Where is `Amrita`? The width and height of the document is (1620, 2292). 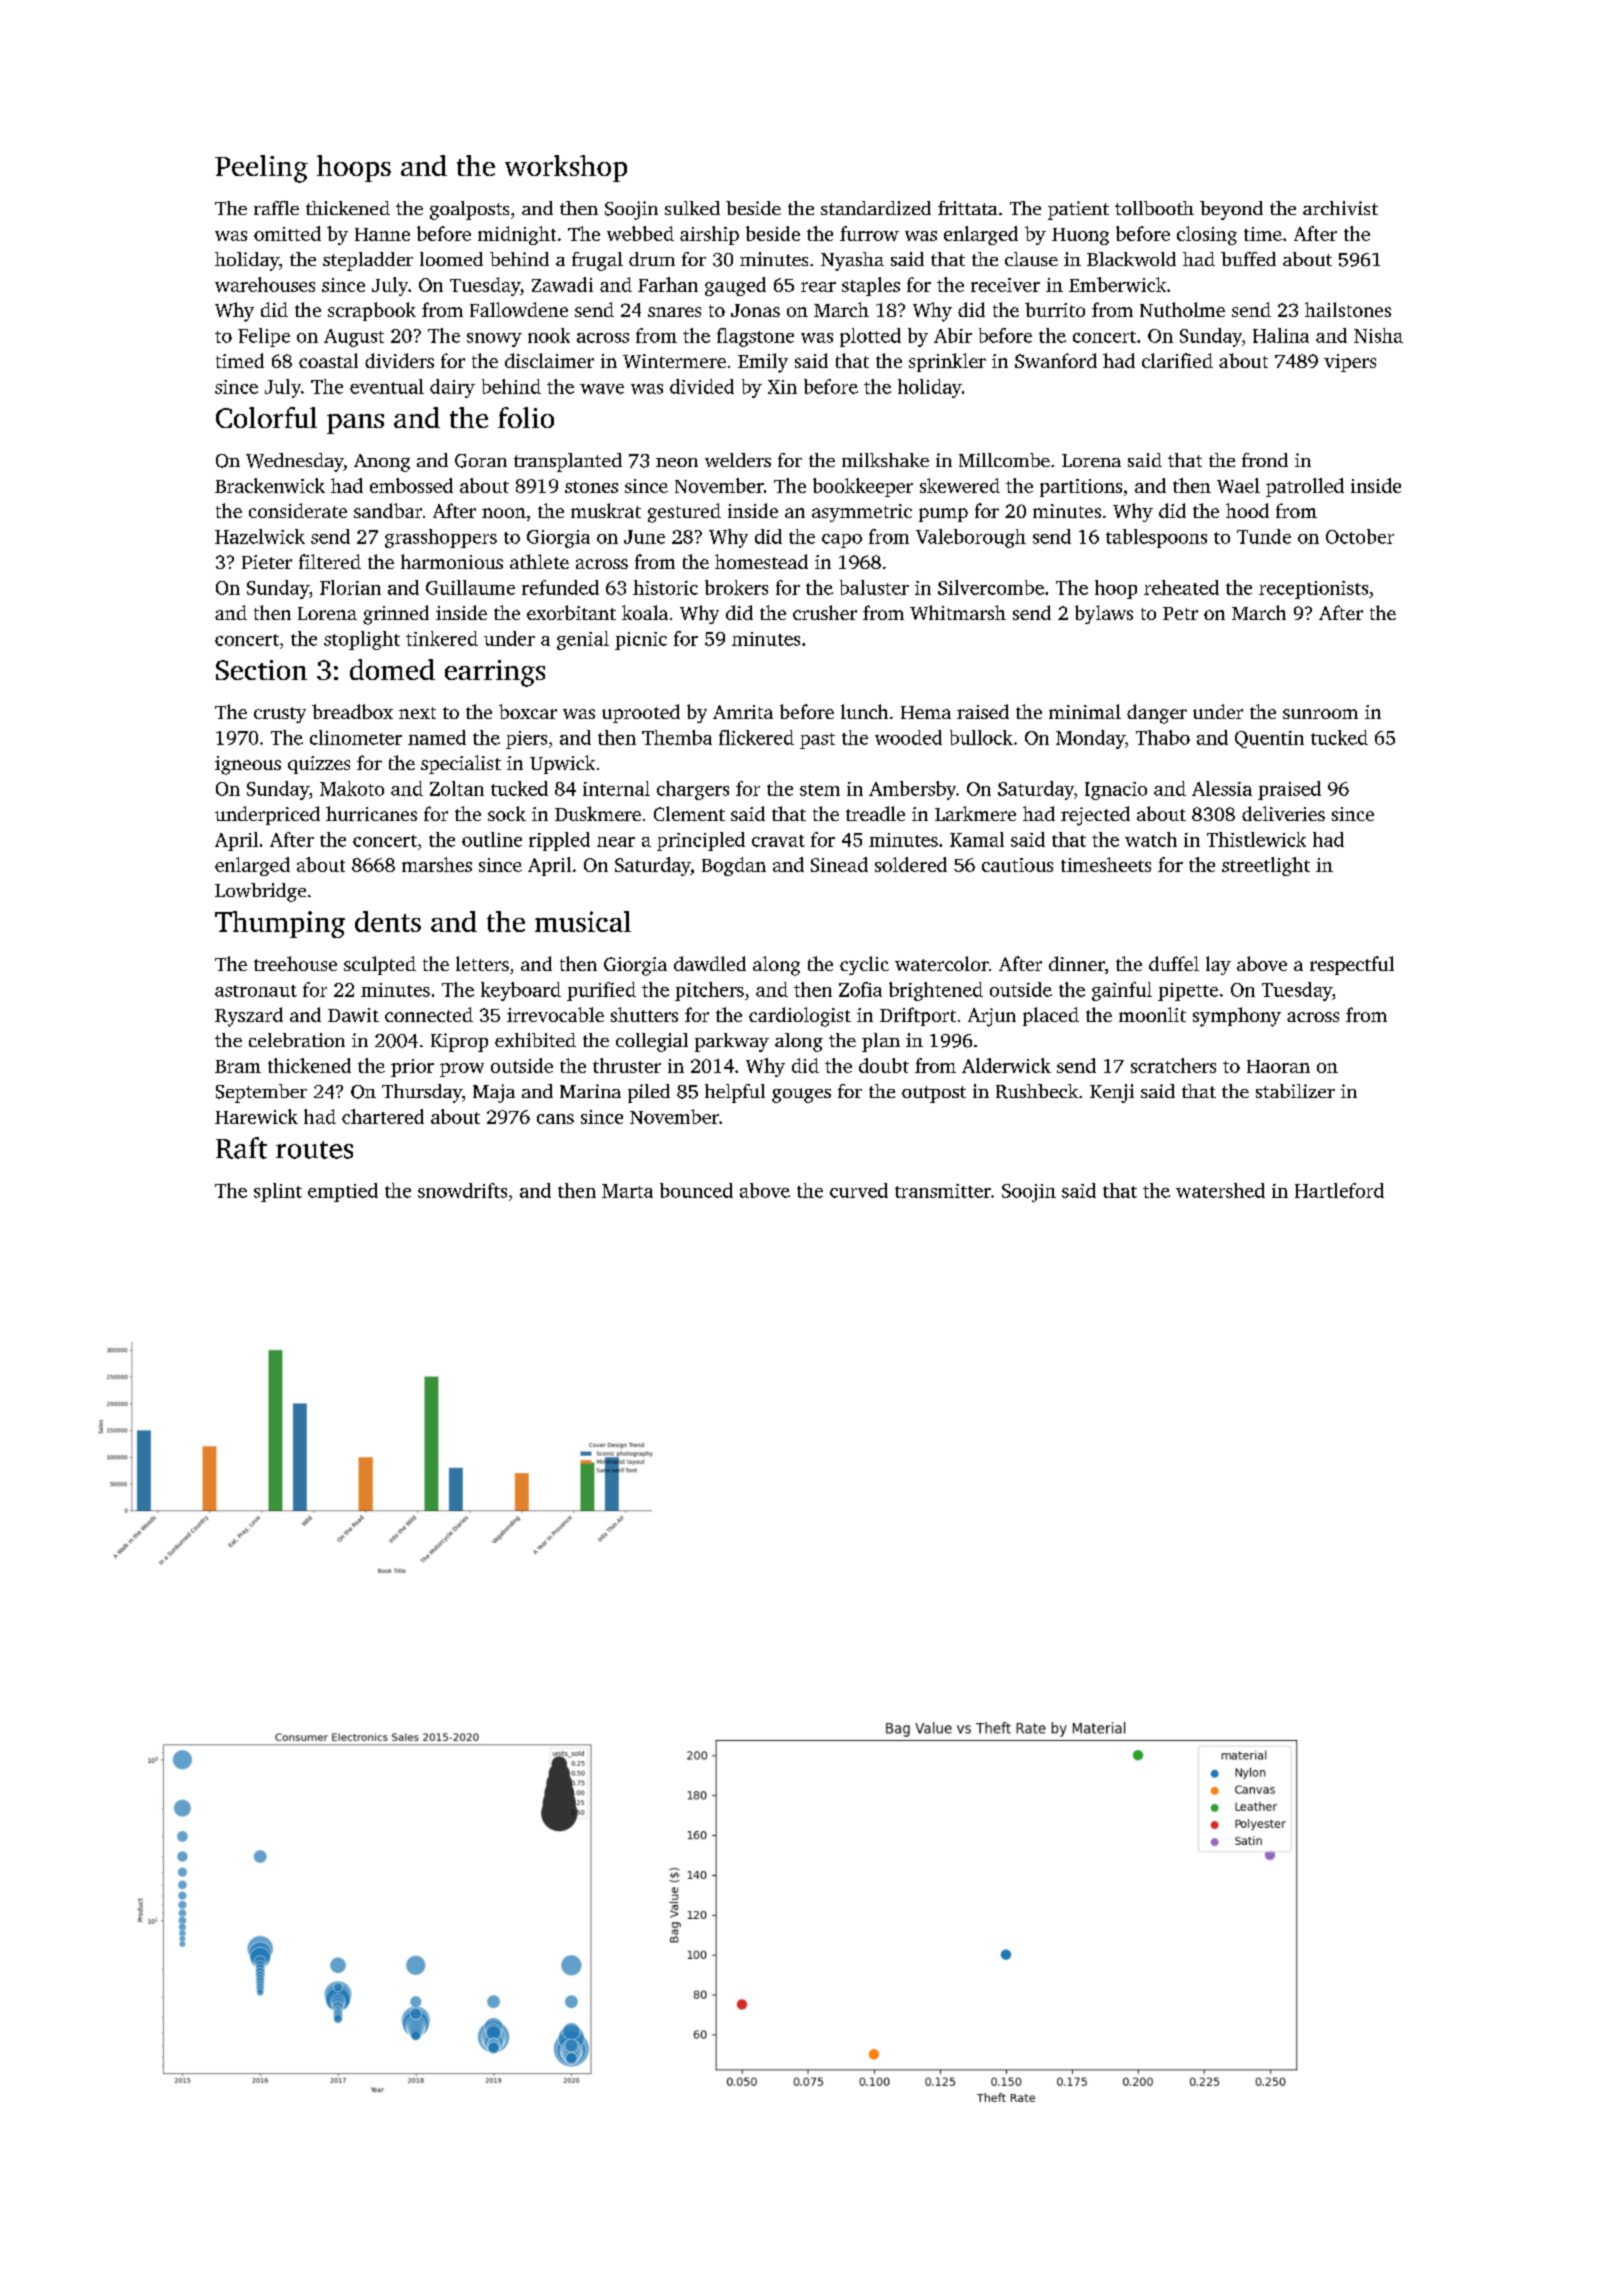
Amrita is located at coordinates (743, 712).
